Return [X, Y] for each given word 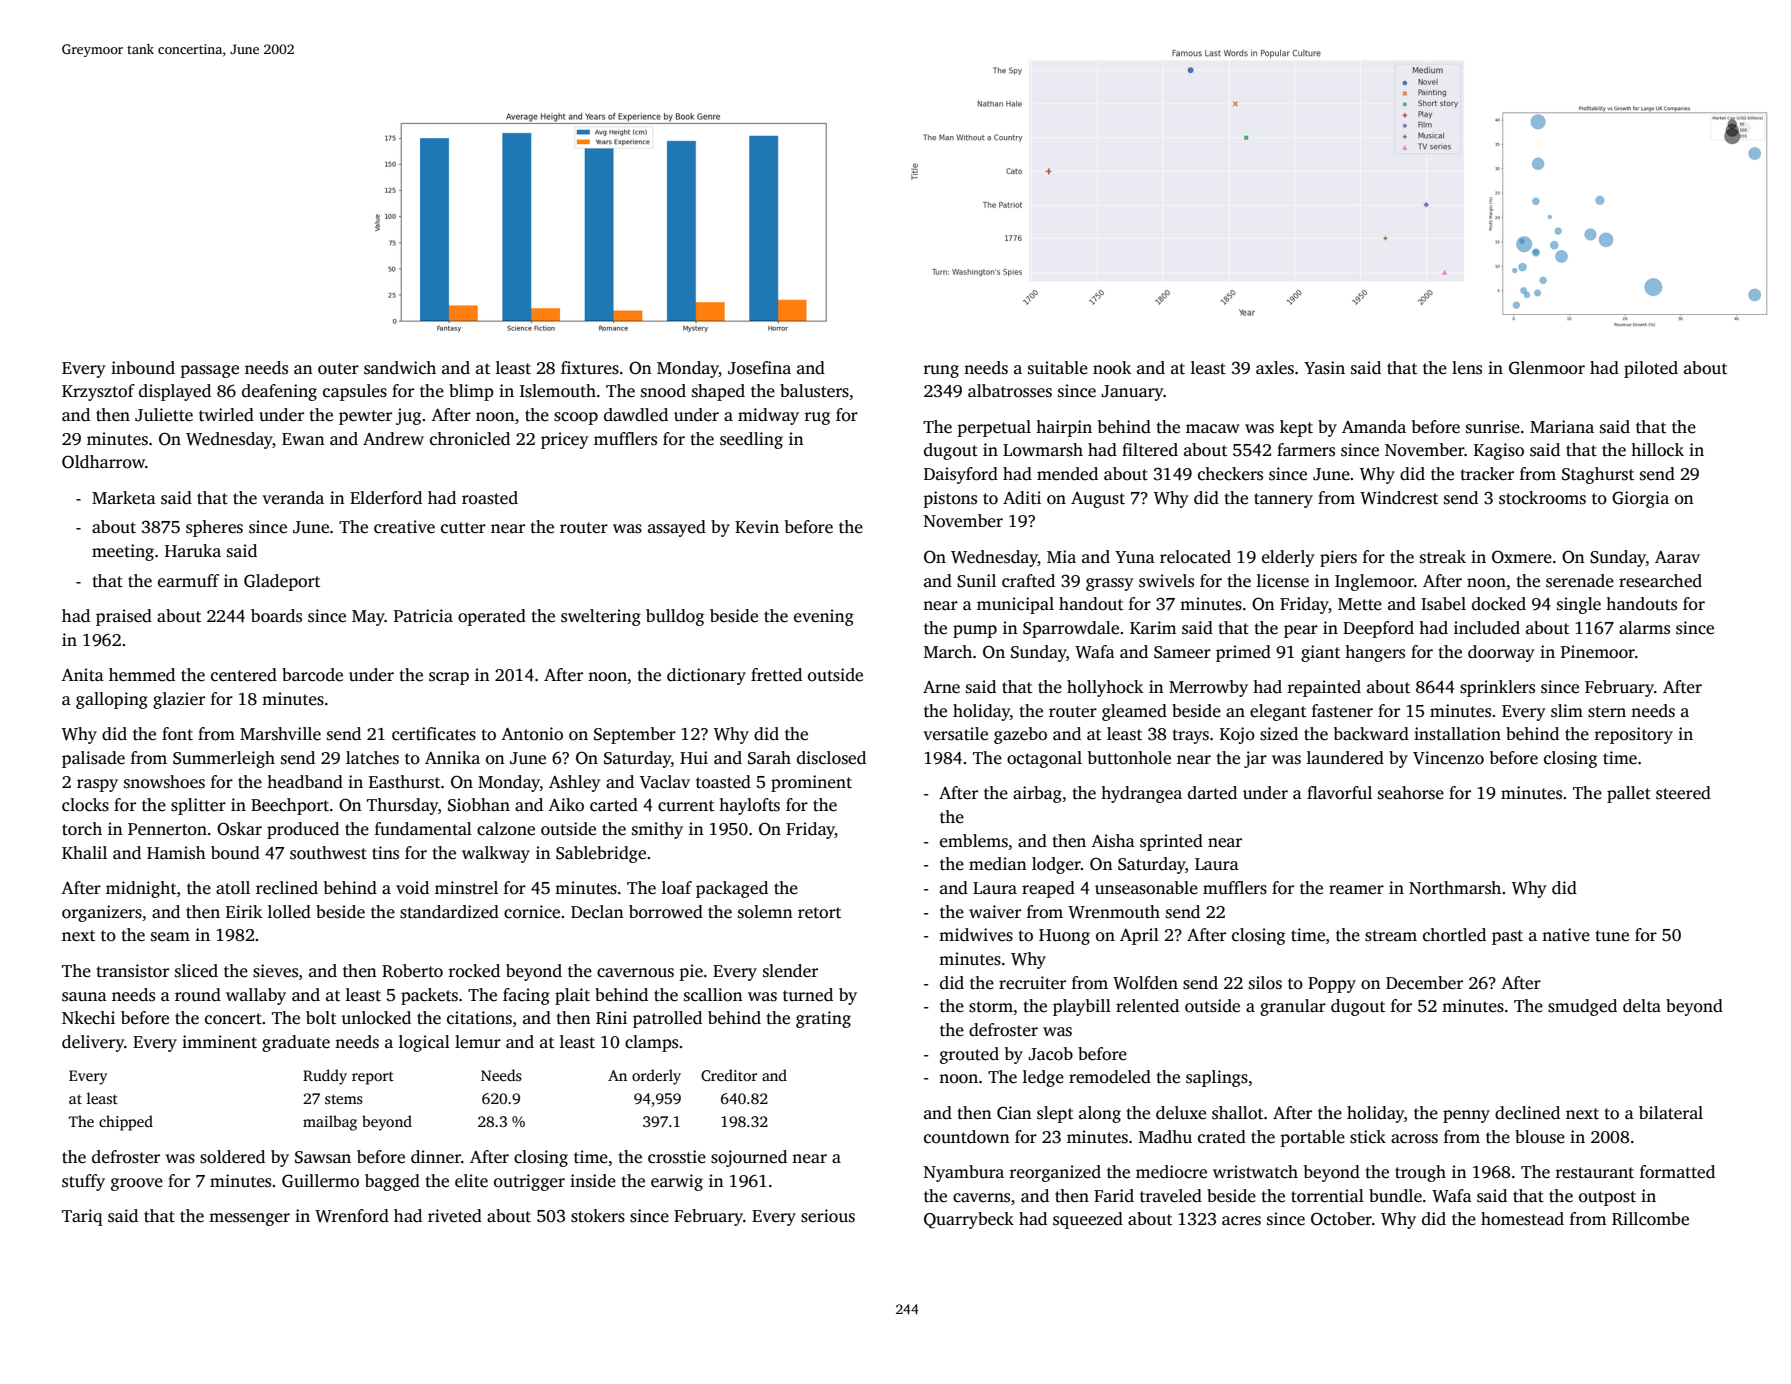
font [177, 734]
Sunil [976, 581]
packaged [732, 889]
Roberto [412, 971]
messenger [249, 1219]
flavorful [1339, 793]
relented [1147, 1006]
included [1487, 628]
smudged [1582, 1007]
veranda [293, 498]
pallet [1629, 794]
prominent [811, 783]
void [412, 888]
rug [817, 418]
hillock [1657, 450]
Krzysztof [98, 392]
